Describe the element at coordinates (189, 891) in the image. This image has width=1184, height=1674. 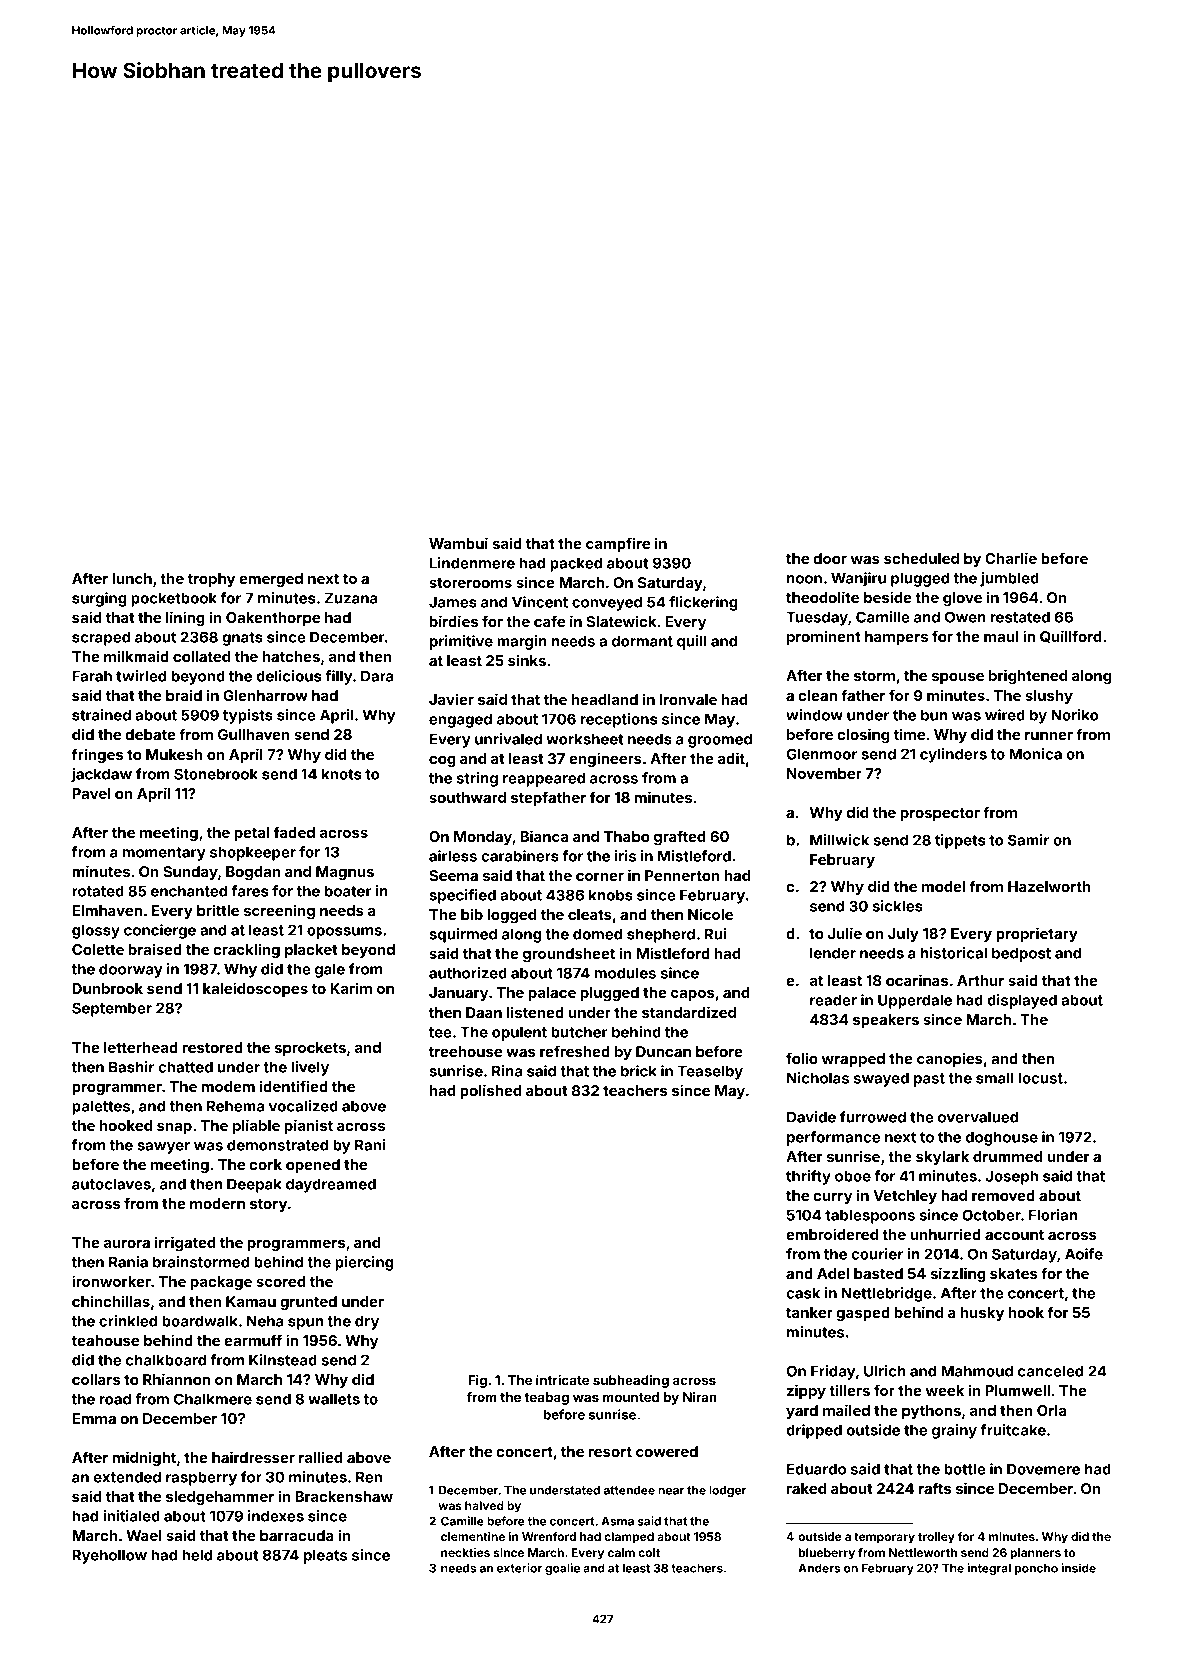
I see `enchanted` at that location.
